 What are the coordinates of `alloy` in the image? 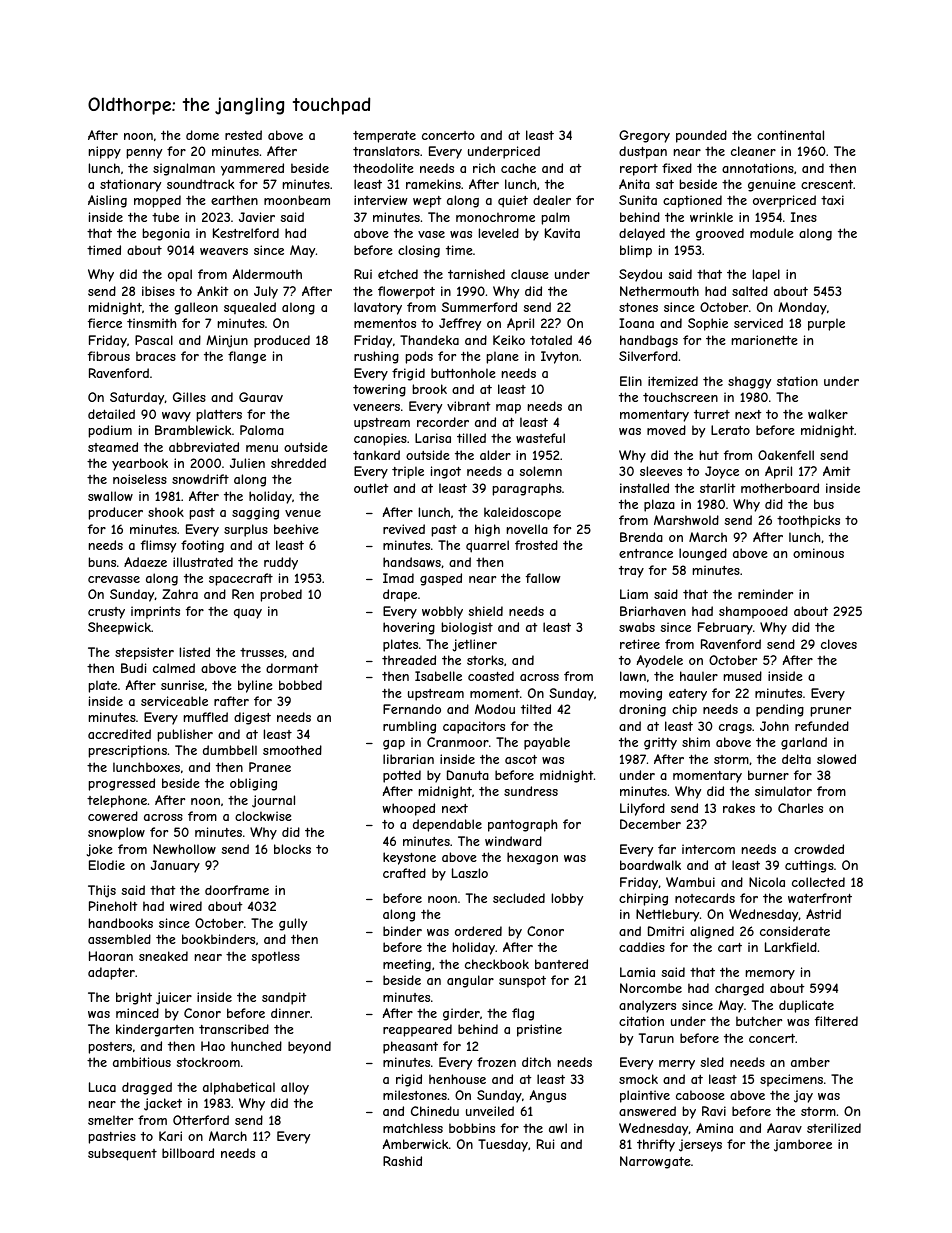 It's located at (295, 1088).
